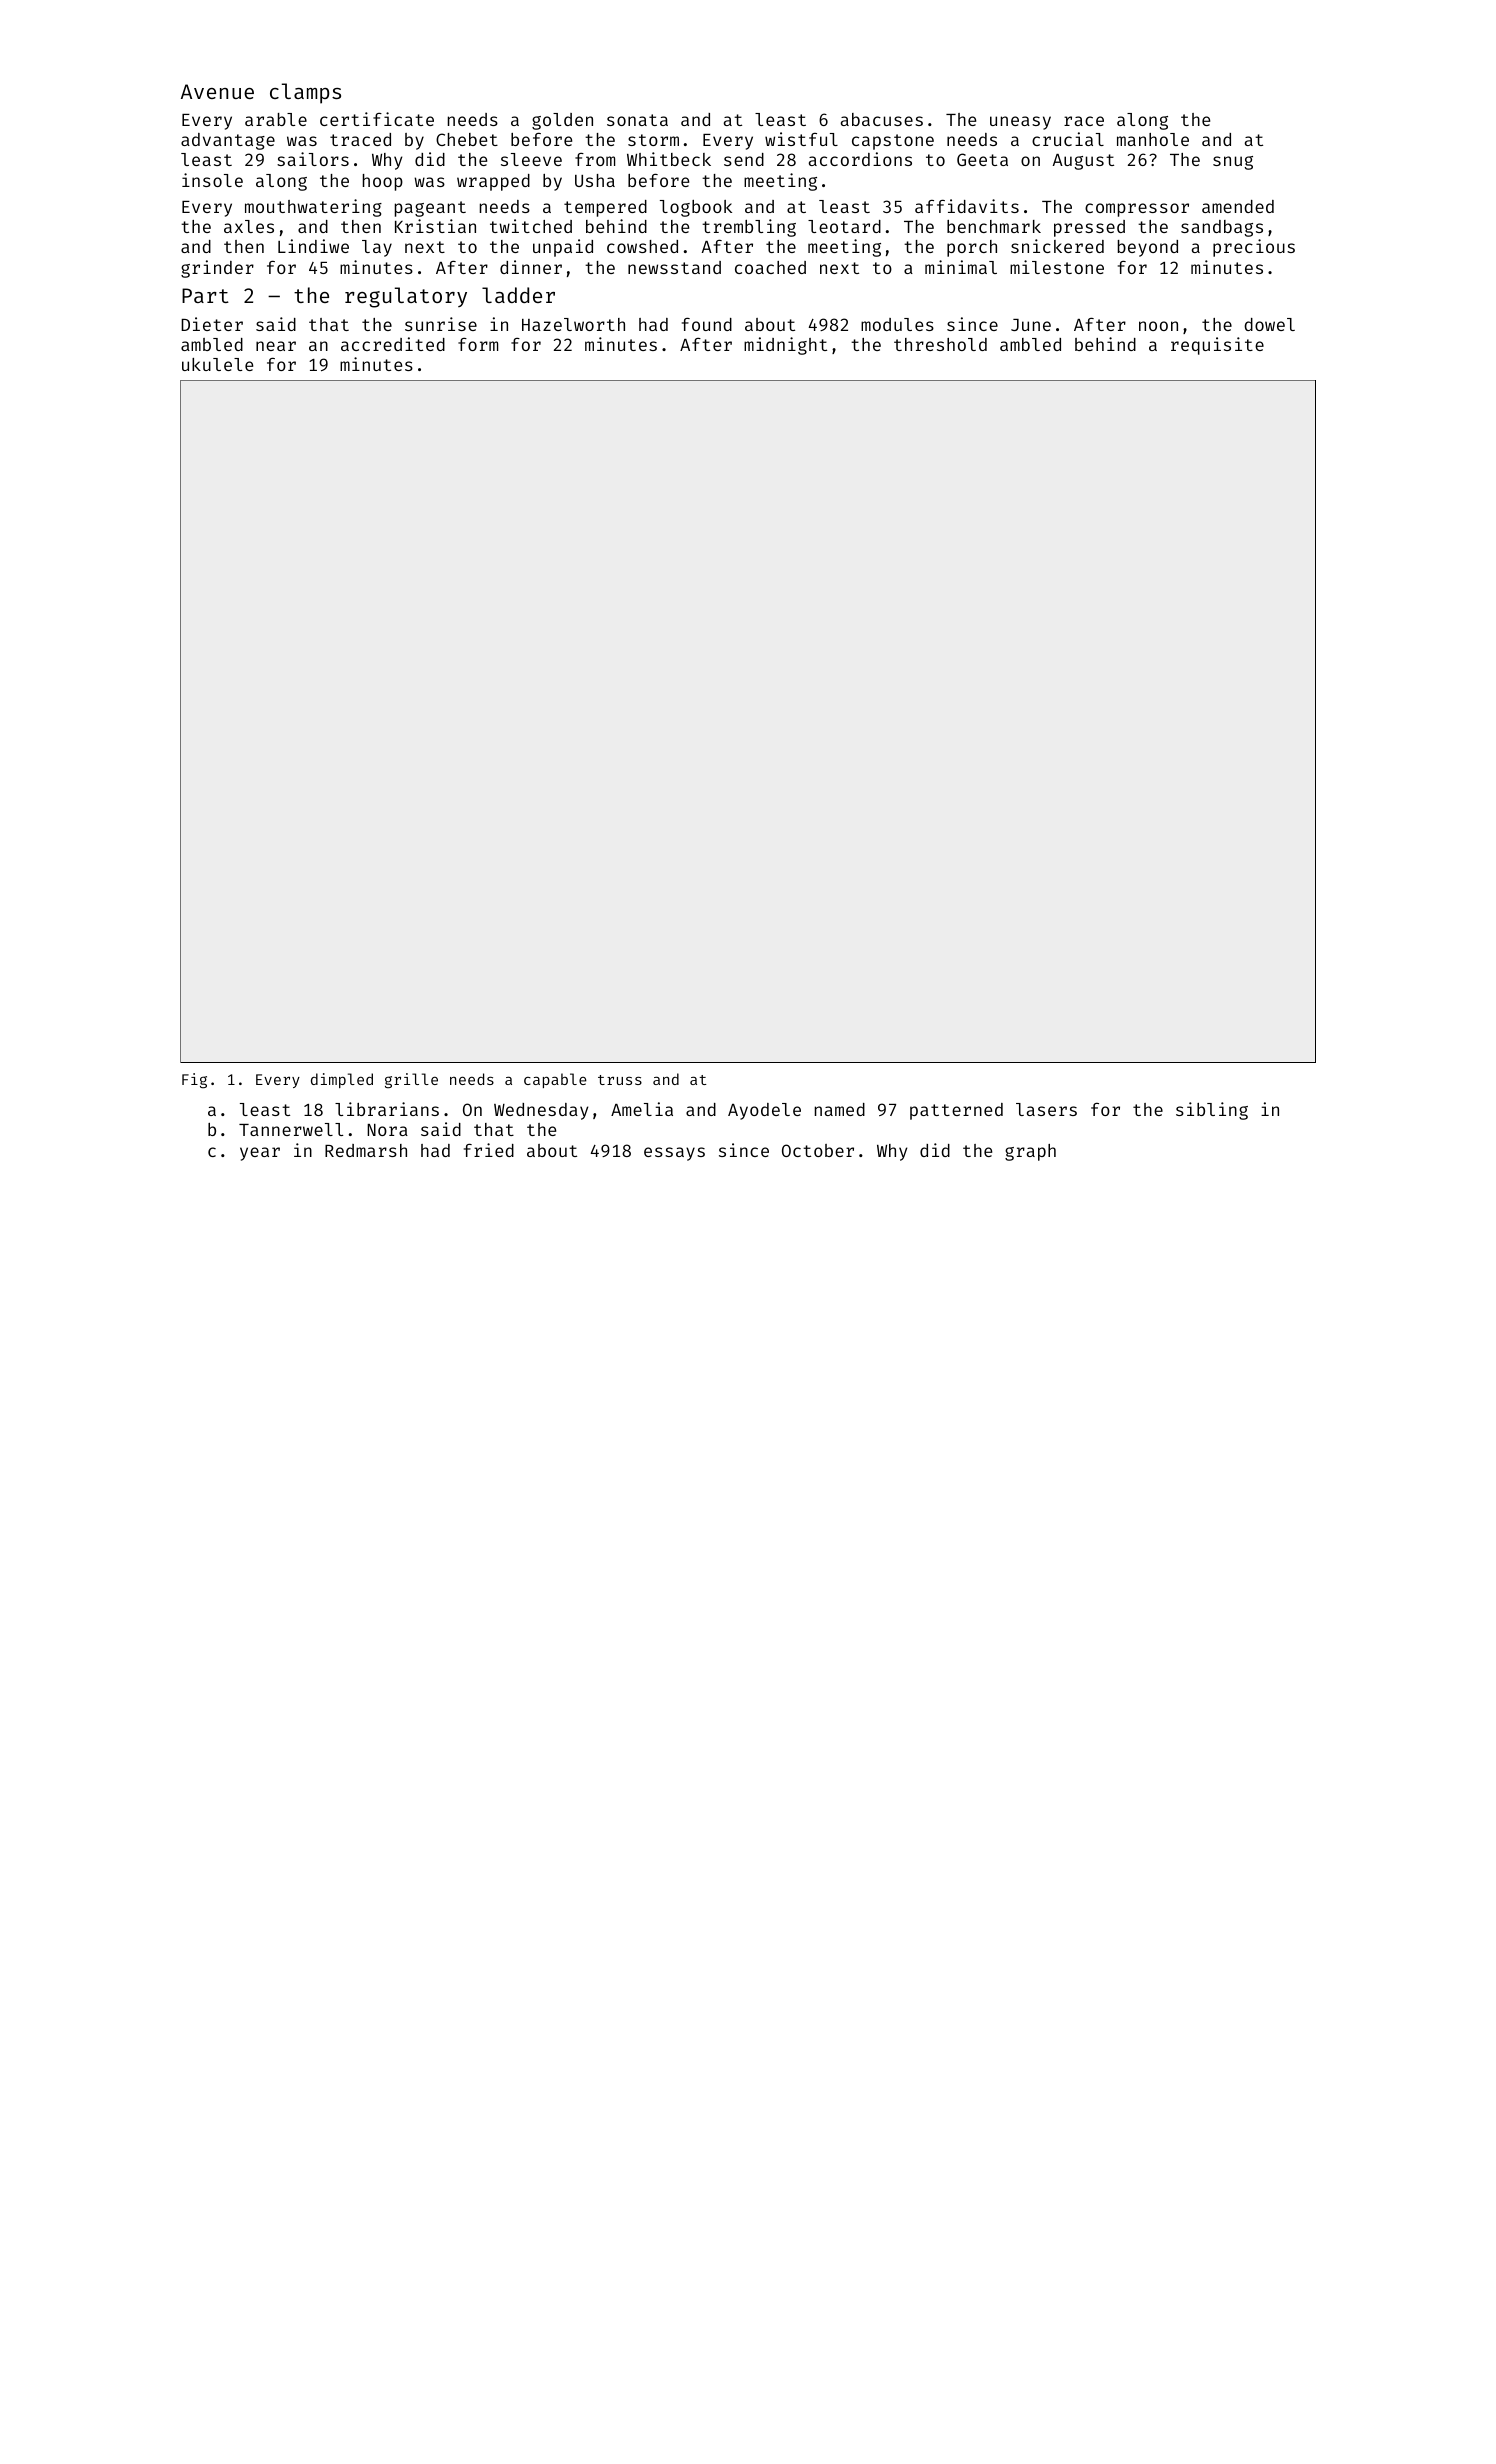 The image size is (1496, 2464). What do you see at coordinates (1212, 1111) in the image?
I see `sibling` at bounding box center [1212, 1111].
